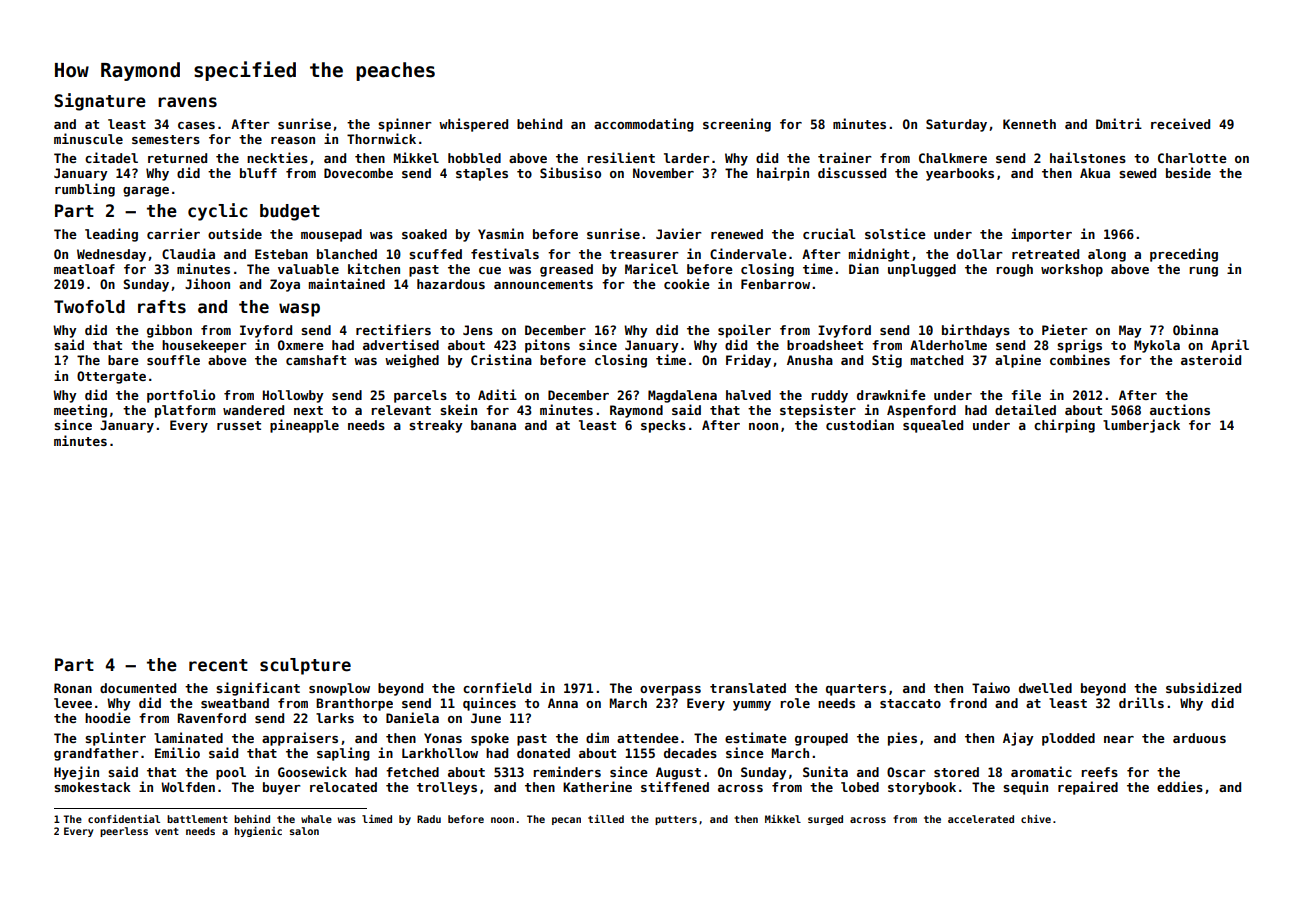  I want to click on screening, so click(737, 125).
